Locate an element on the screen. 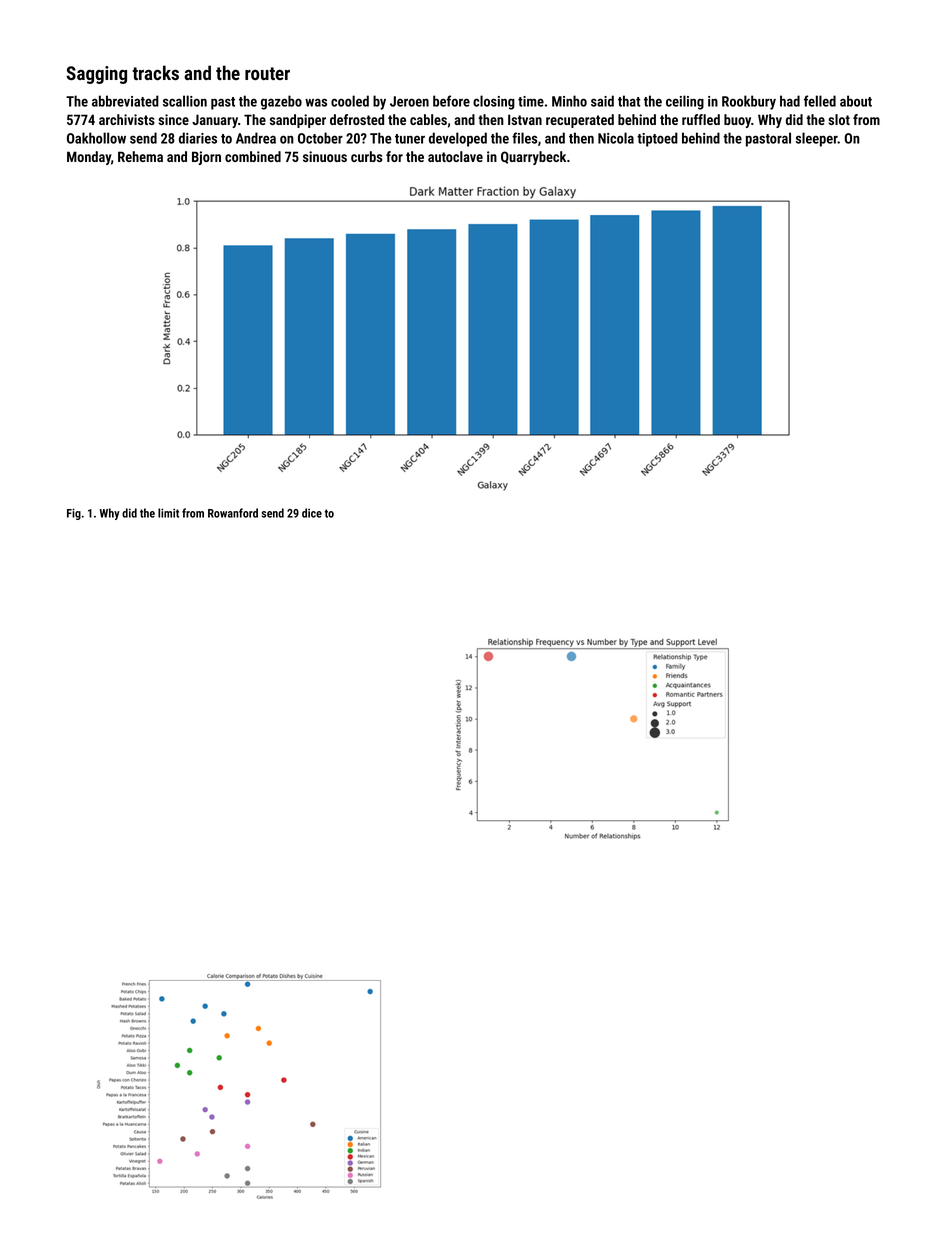 This screenshot has width=952, height=1233. sleeper is located at coordinates (817, 139).
